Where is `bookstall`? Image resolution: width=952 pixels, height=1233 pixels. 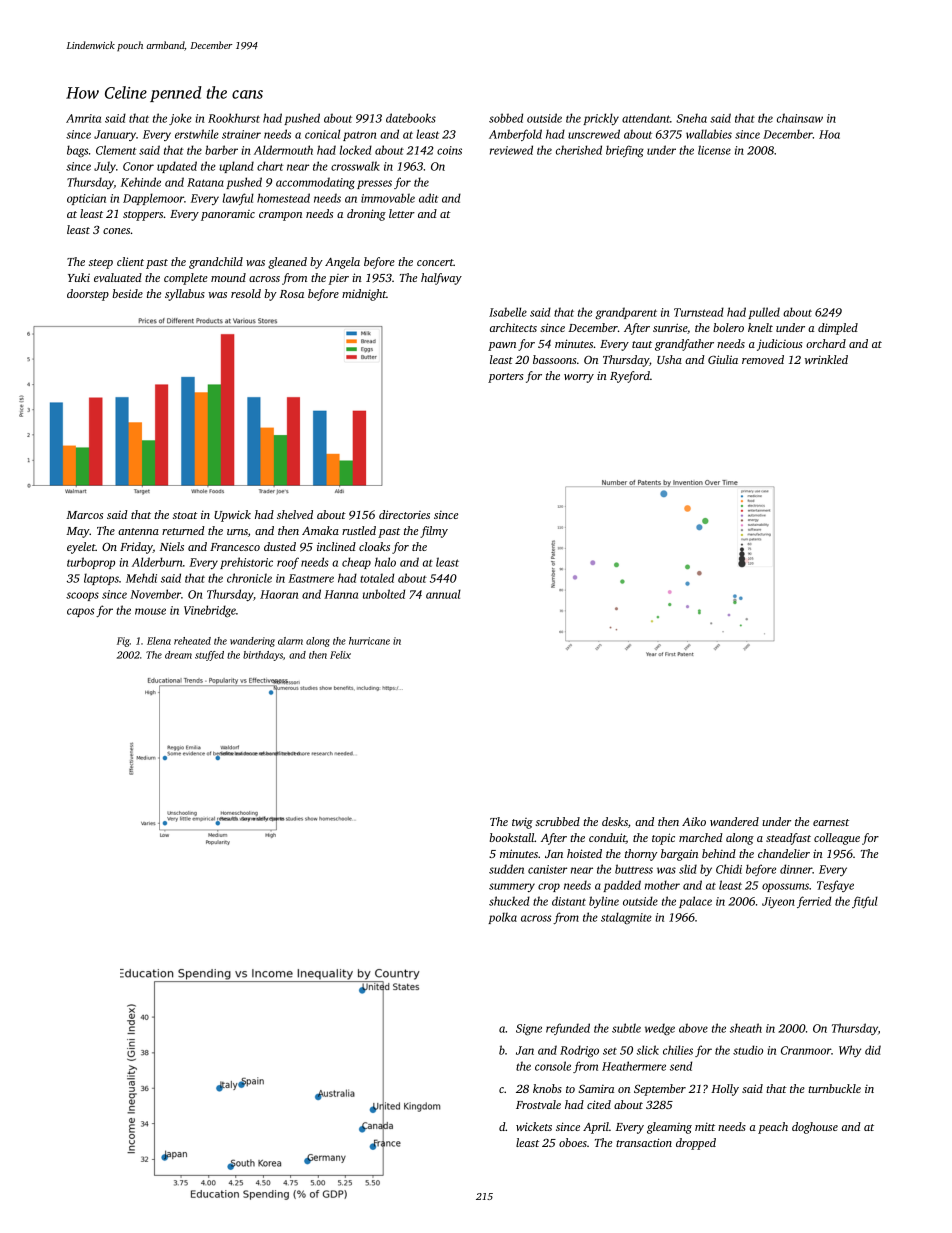 bookstall is located at coordinates (512, 837).
